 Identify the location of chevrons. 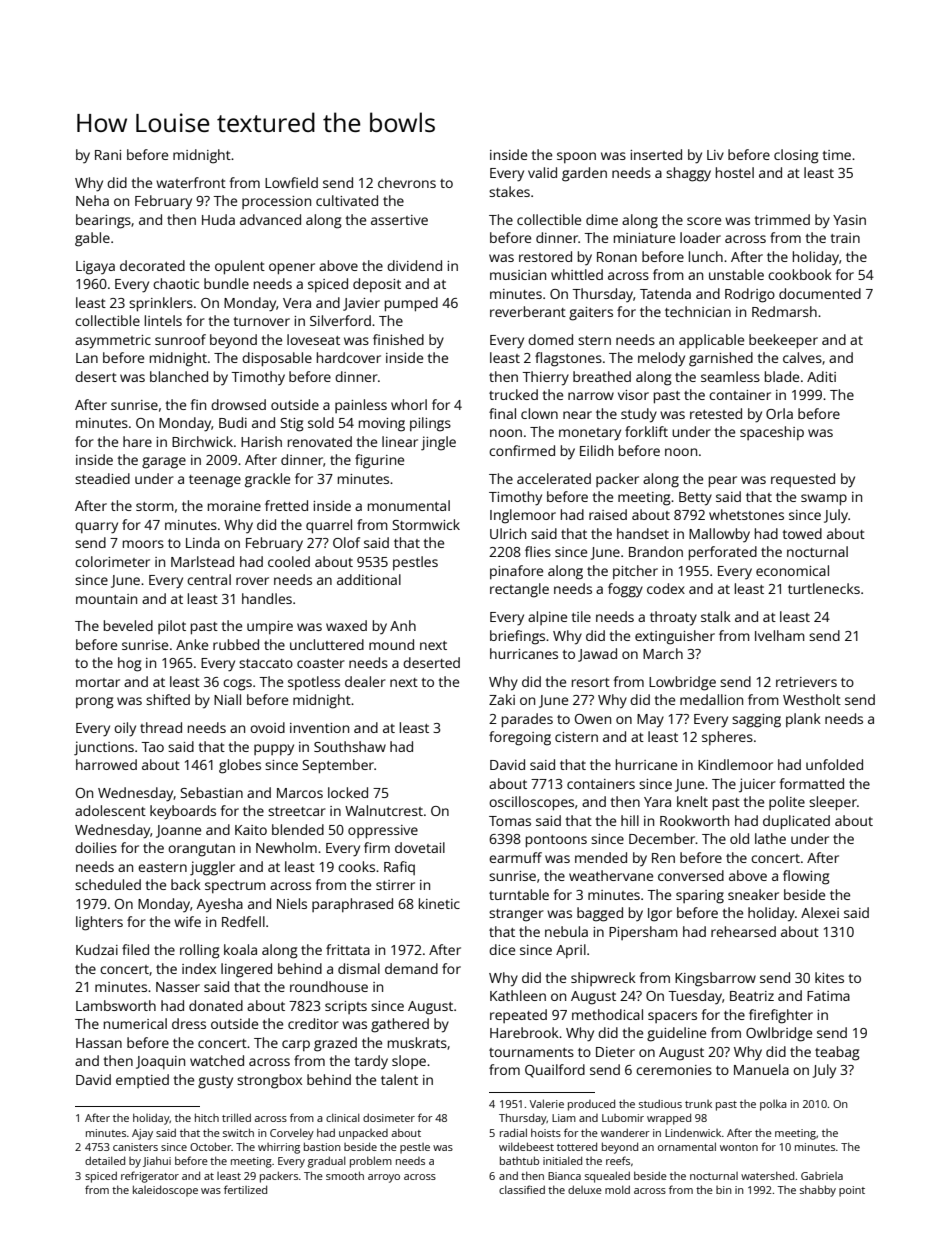
(407, 182).
